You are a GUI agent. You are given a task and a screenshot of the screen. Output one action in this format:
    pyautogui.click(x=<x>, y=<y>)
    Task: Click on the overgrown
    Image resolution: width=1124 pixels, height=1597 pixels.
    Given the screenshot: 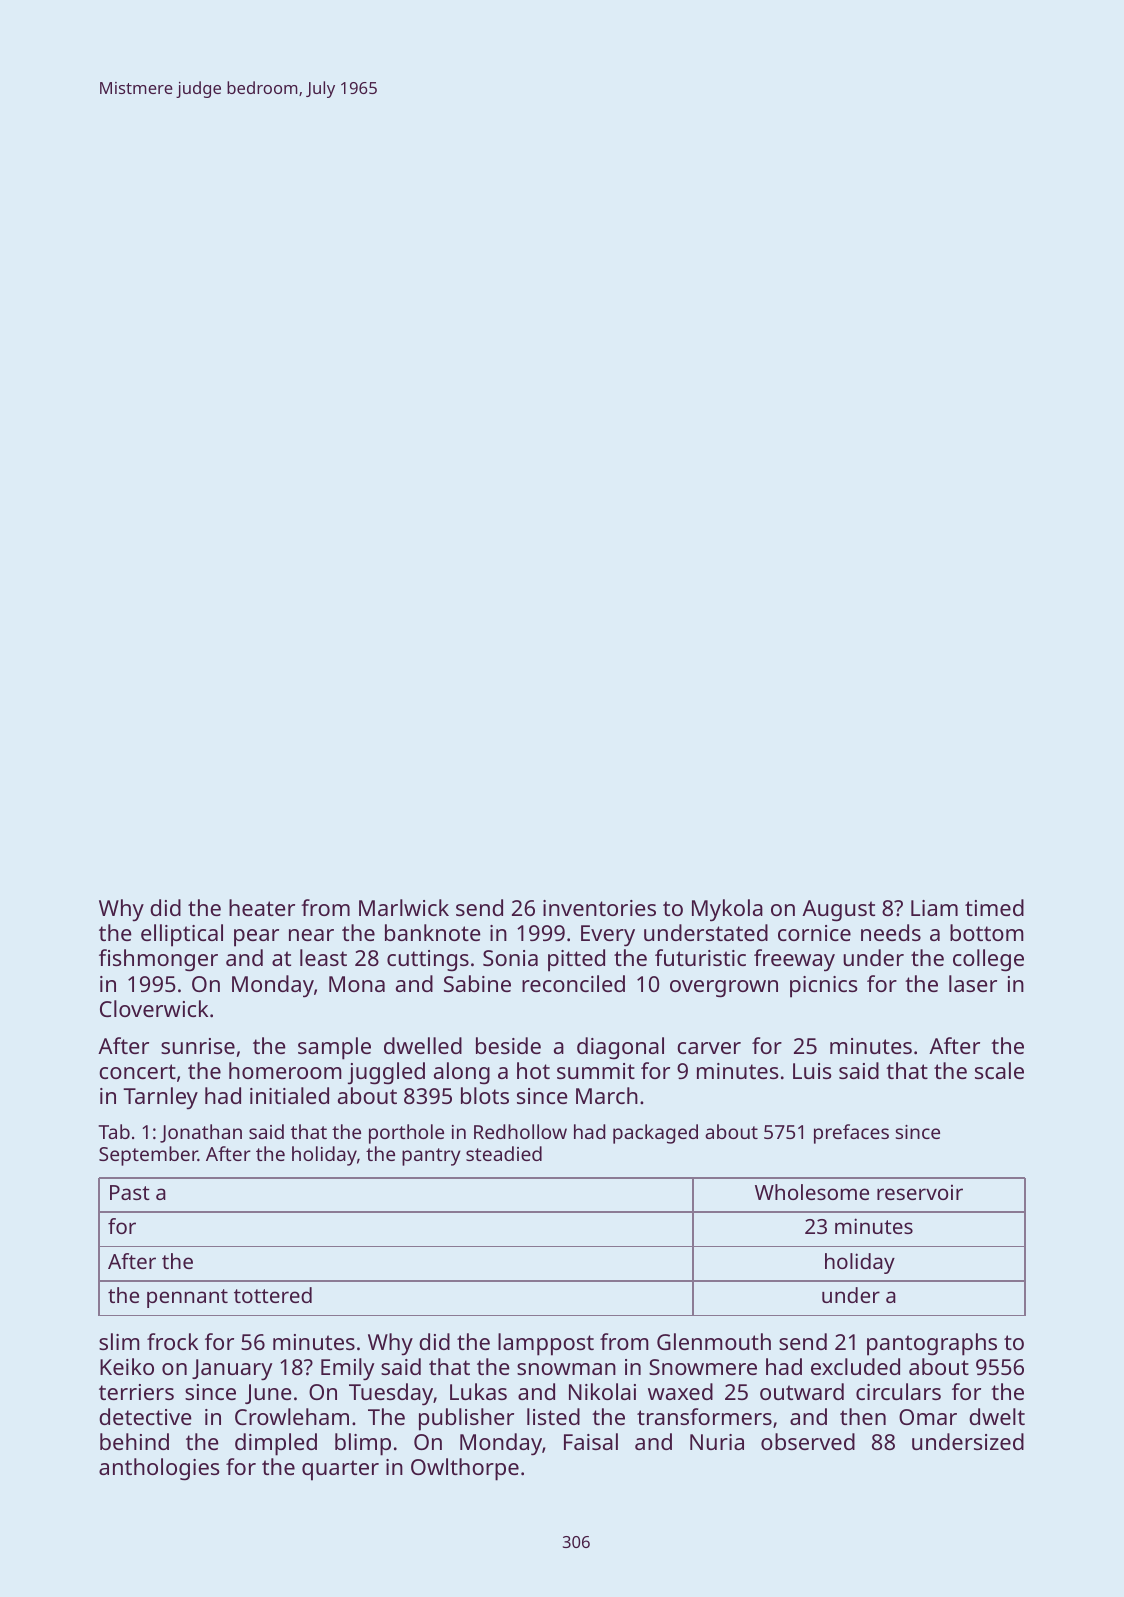 What is the action you would take?
    pyautogui.click(x=724, y=989)
